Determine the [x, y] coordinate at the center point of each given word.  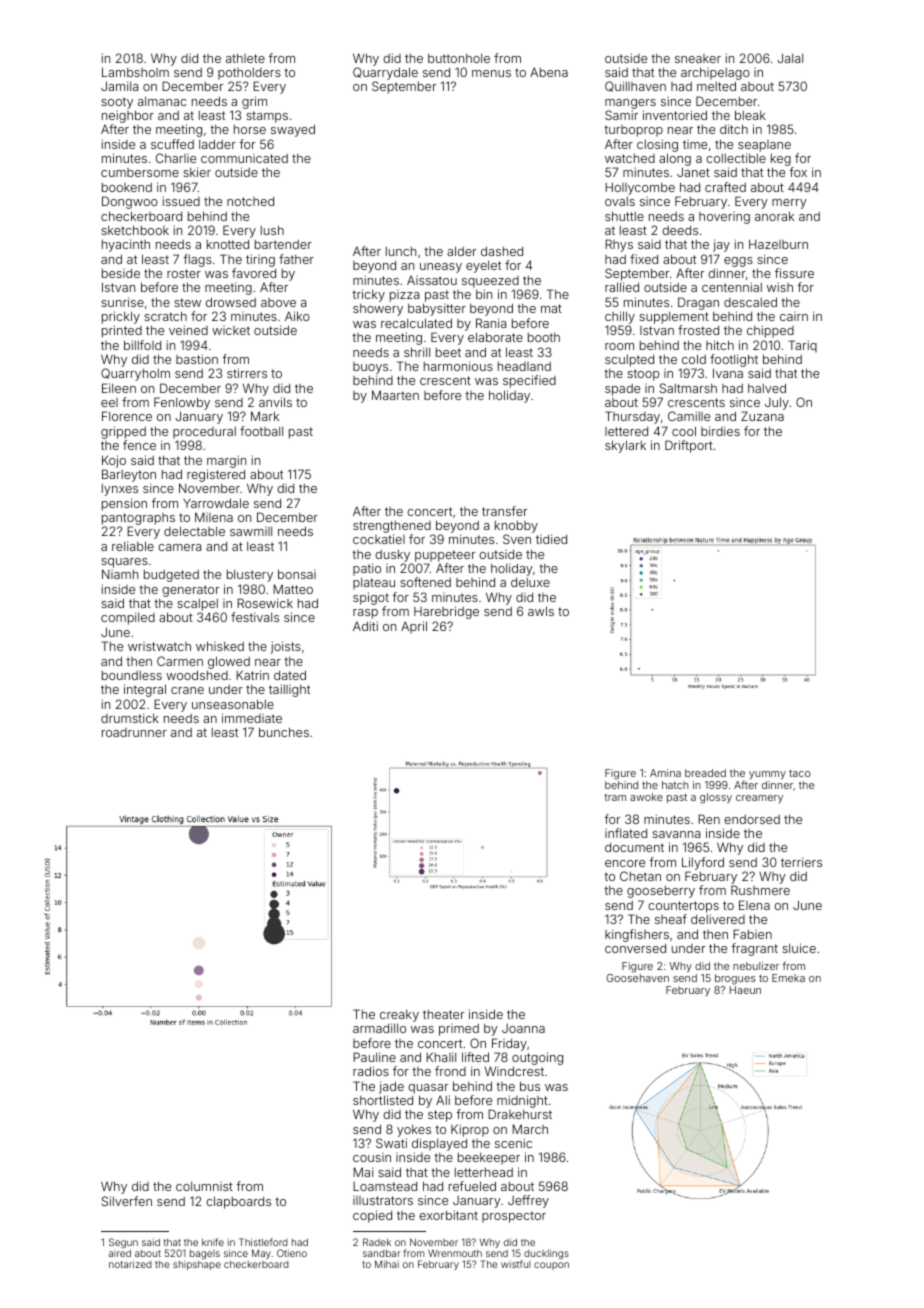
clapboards [238, 1202]
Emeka [788, 978]
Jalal [790, 58]
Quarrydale [385, 73]
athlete [245, 58]
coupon [551, 1266]
